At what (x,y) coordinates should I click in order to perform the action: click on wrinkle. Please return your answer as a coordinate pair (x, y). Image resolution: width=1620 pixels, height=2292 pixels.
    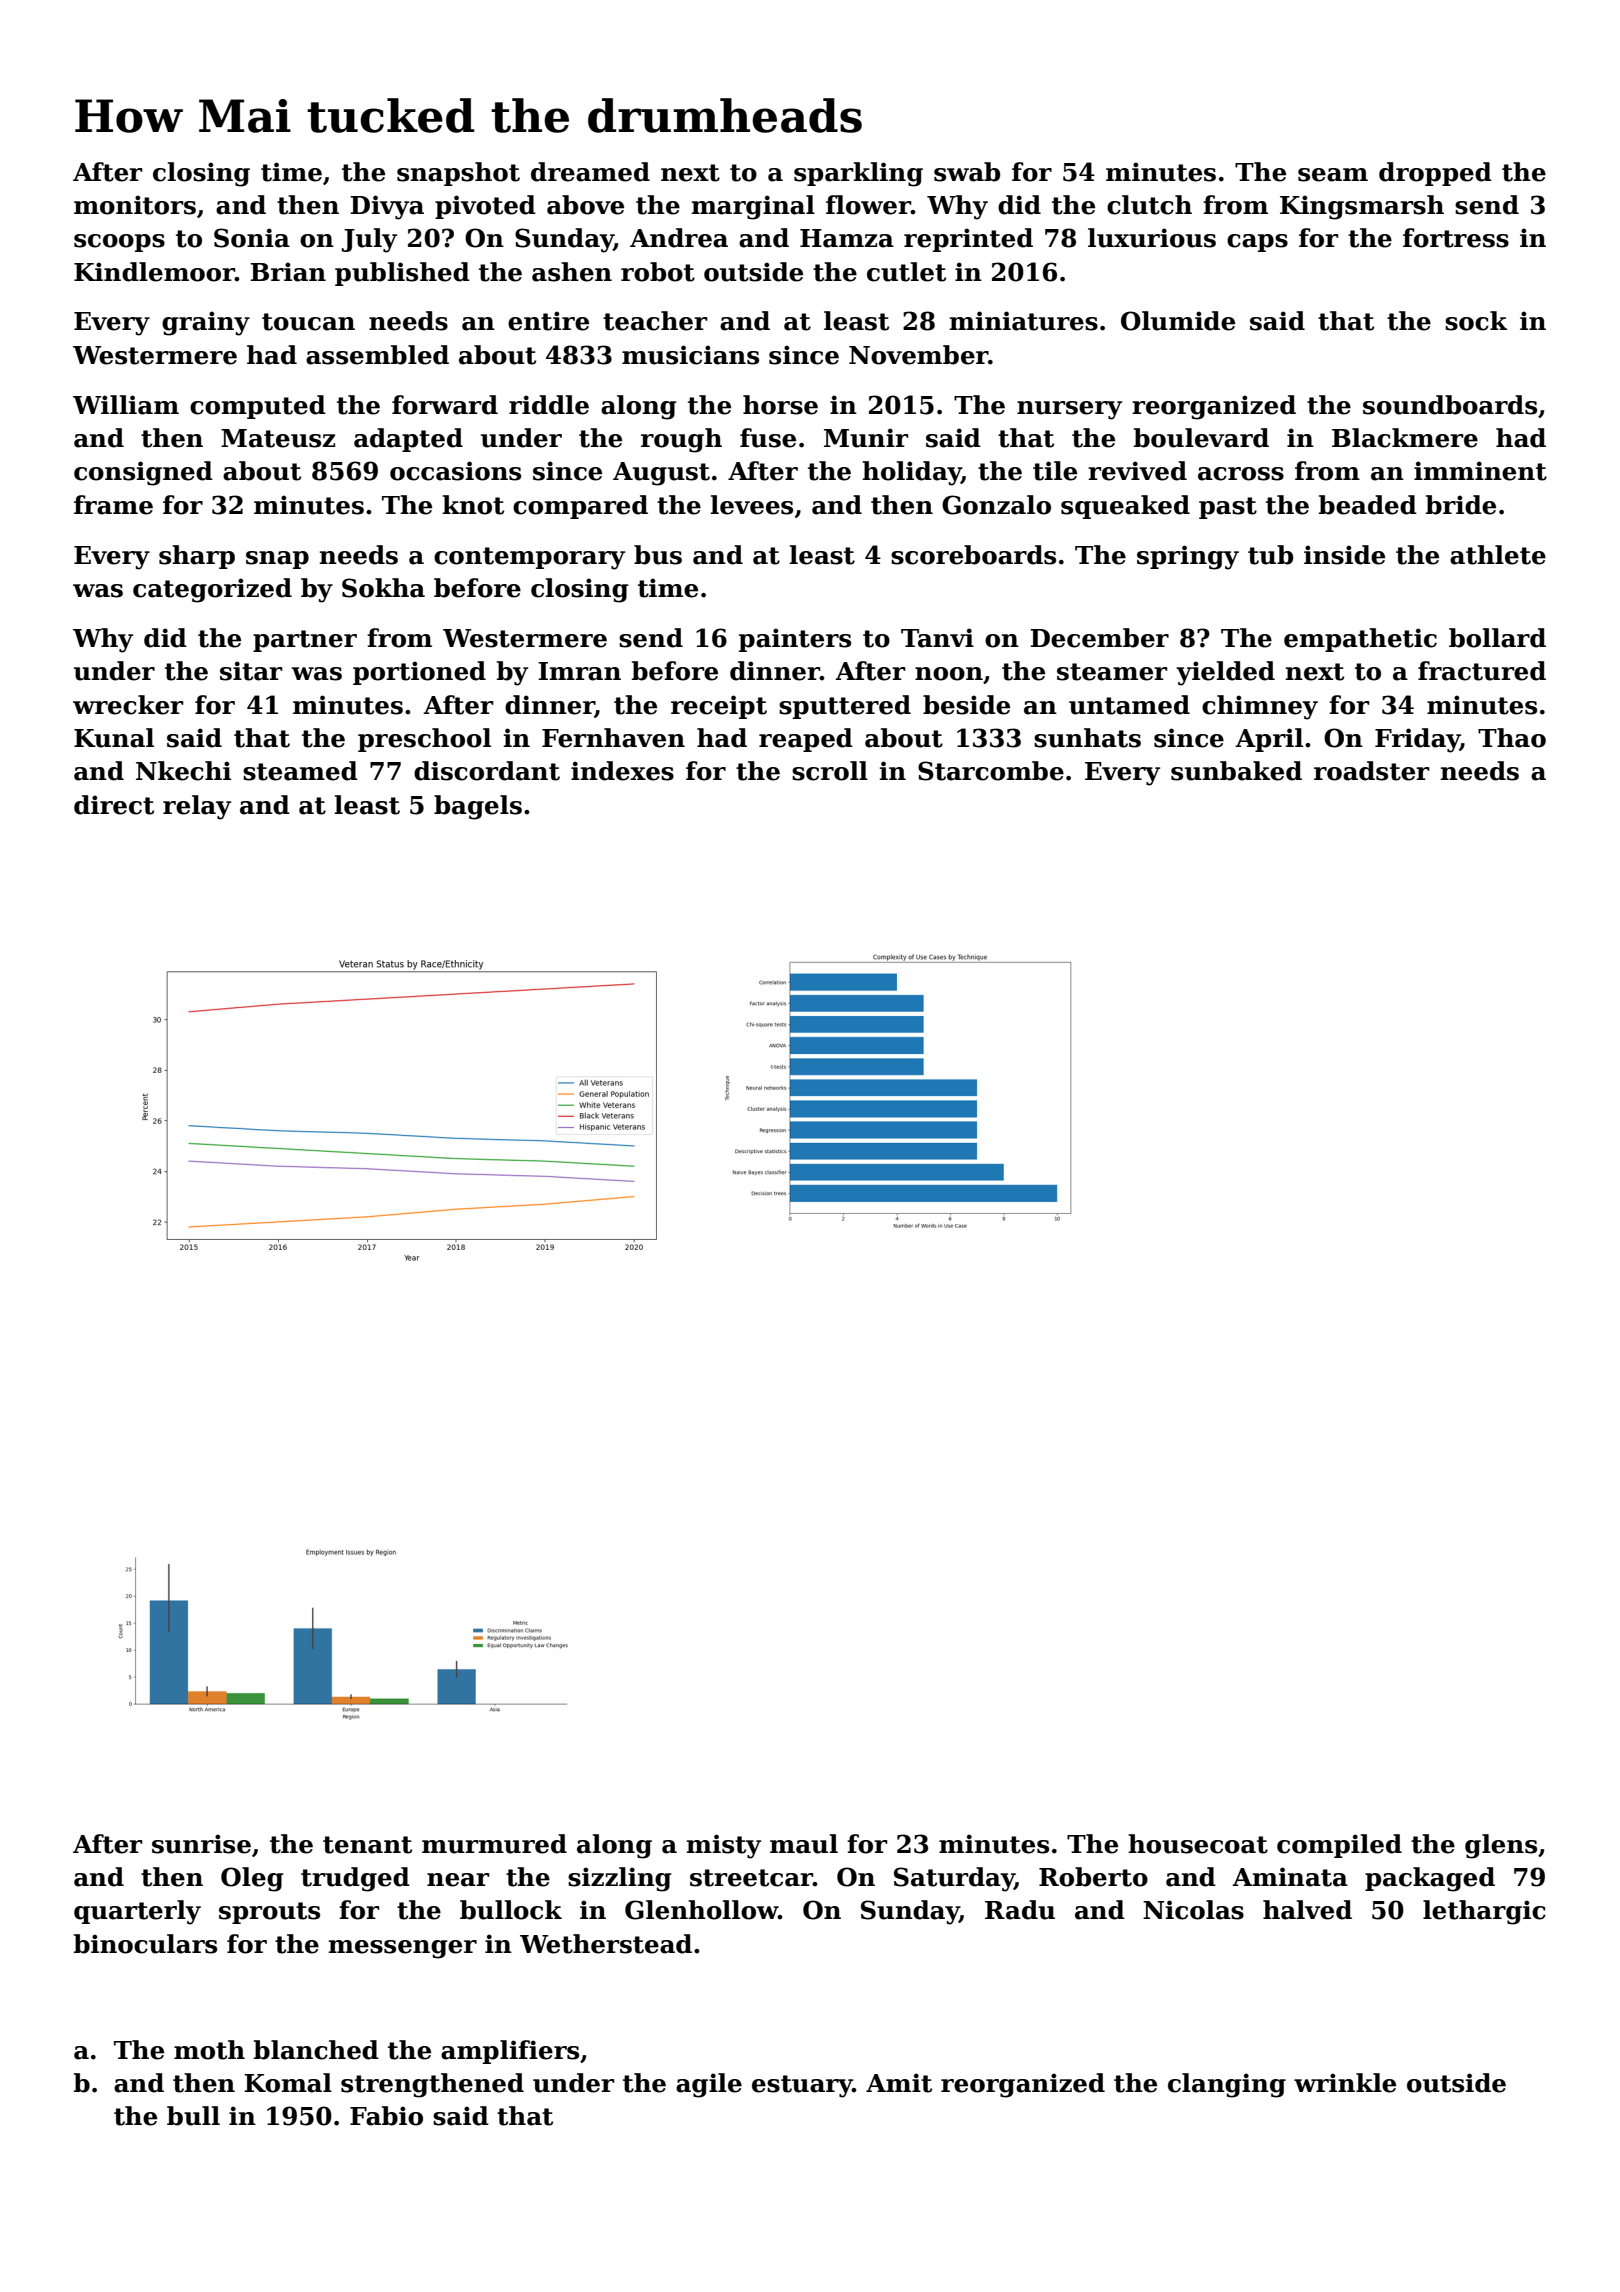
    Looking at the image, I should click on (1345, 2083).
